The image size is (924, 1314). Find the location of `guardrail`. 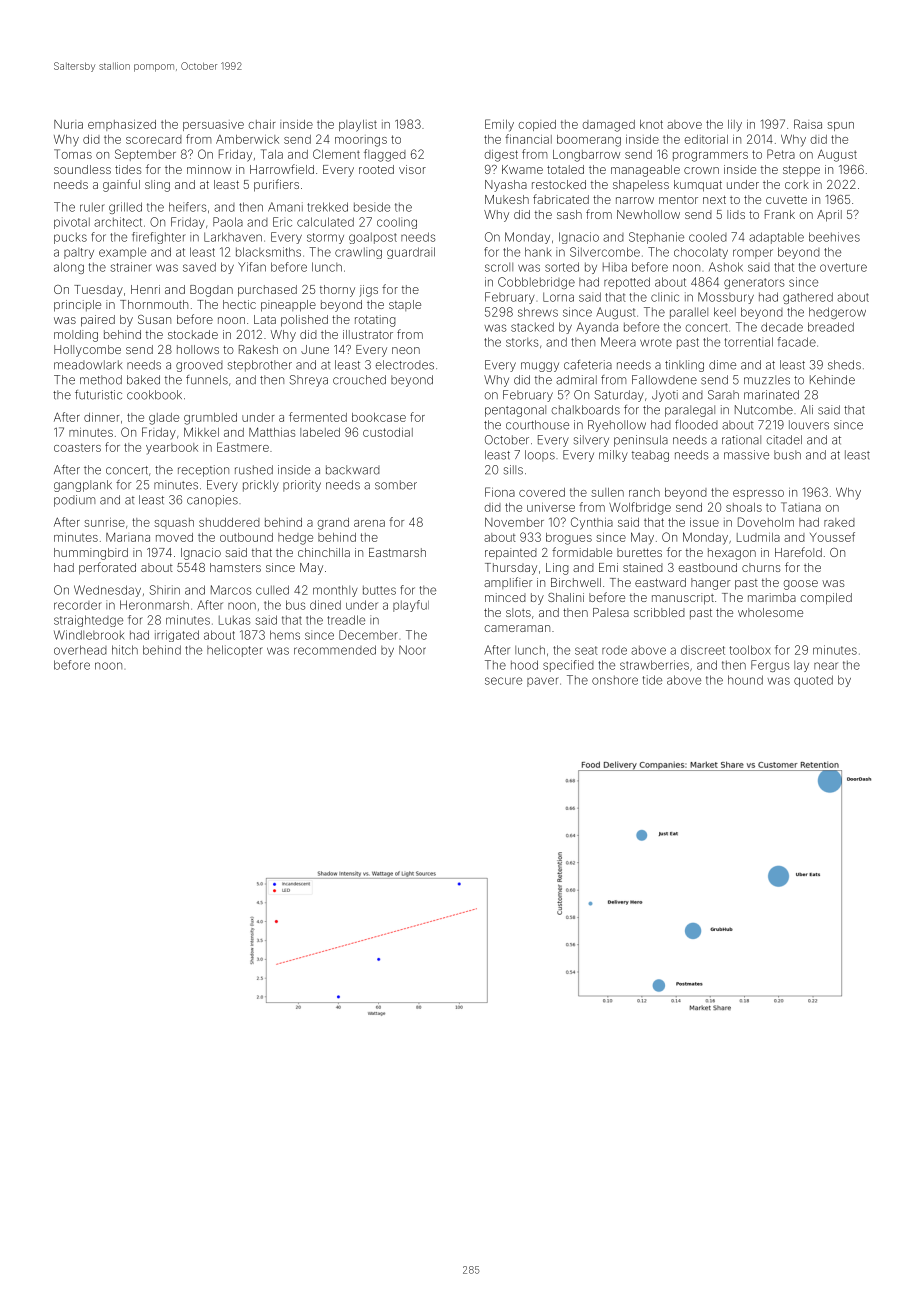

guardrail is located at coordinates (411, 253).
